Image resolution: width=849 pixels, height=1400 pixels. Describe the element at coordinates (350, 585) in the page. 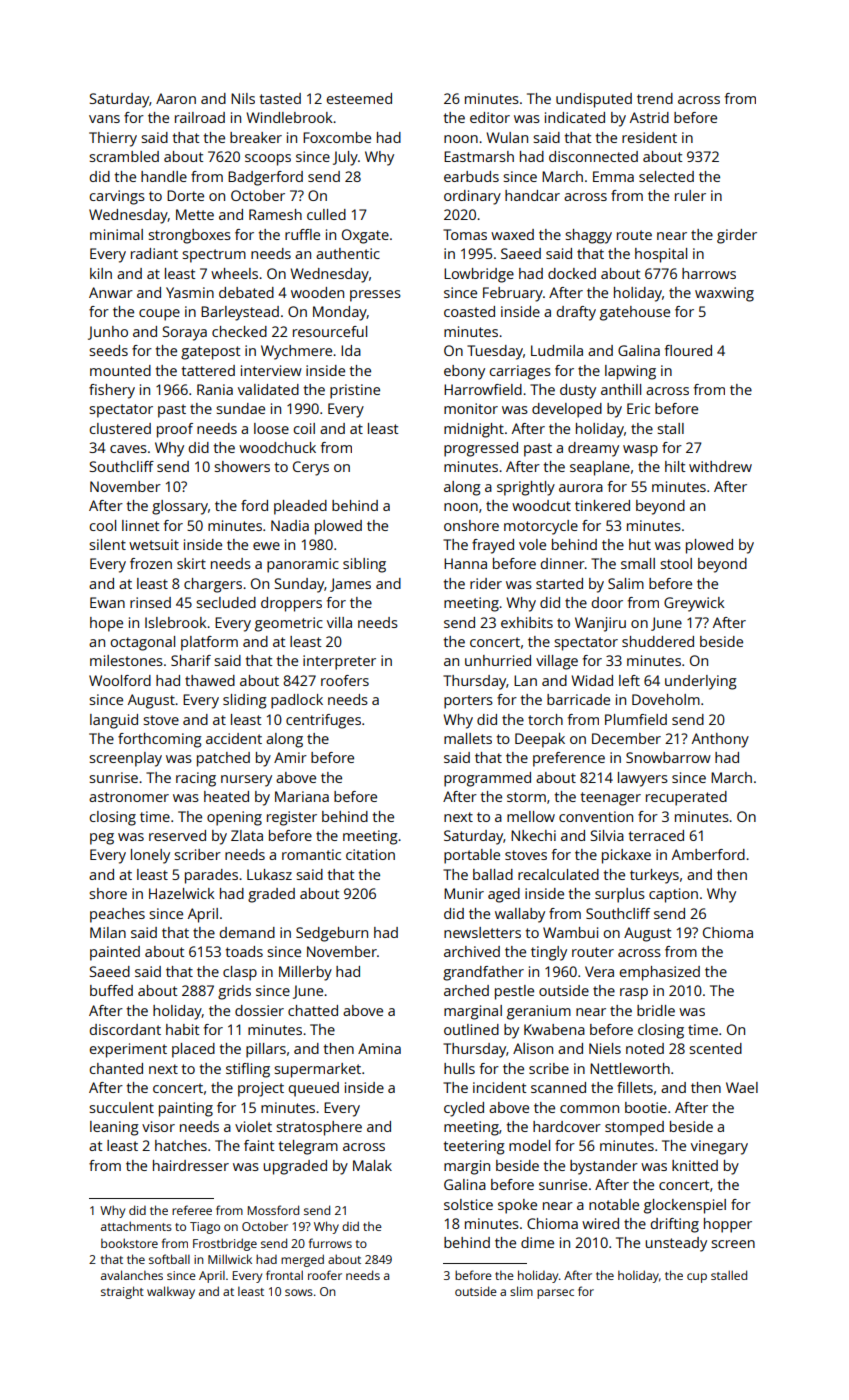

I see `James` at that location.
